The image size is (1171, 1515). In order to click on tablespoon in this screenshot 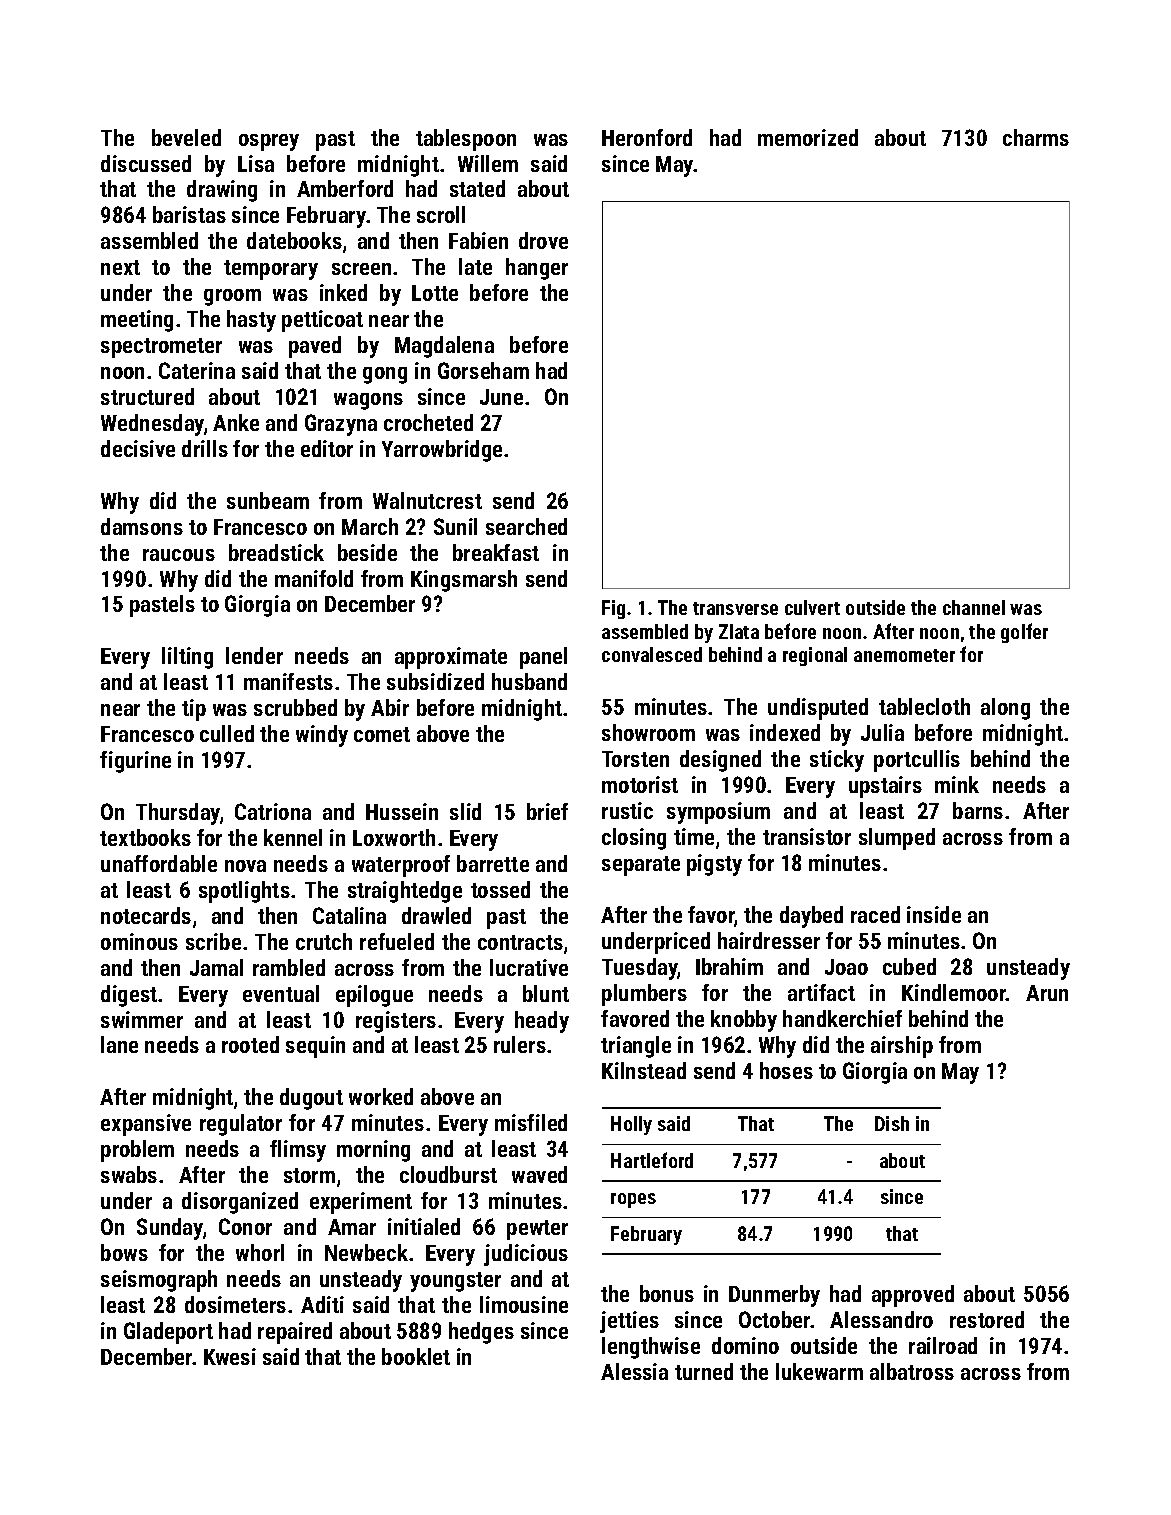, I will do `click(466, 140)`.
